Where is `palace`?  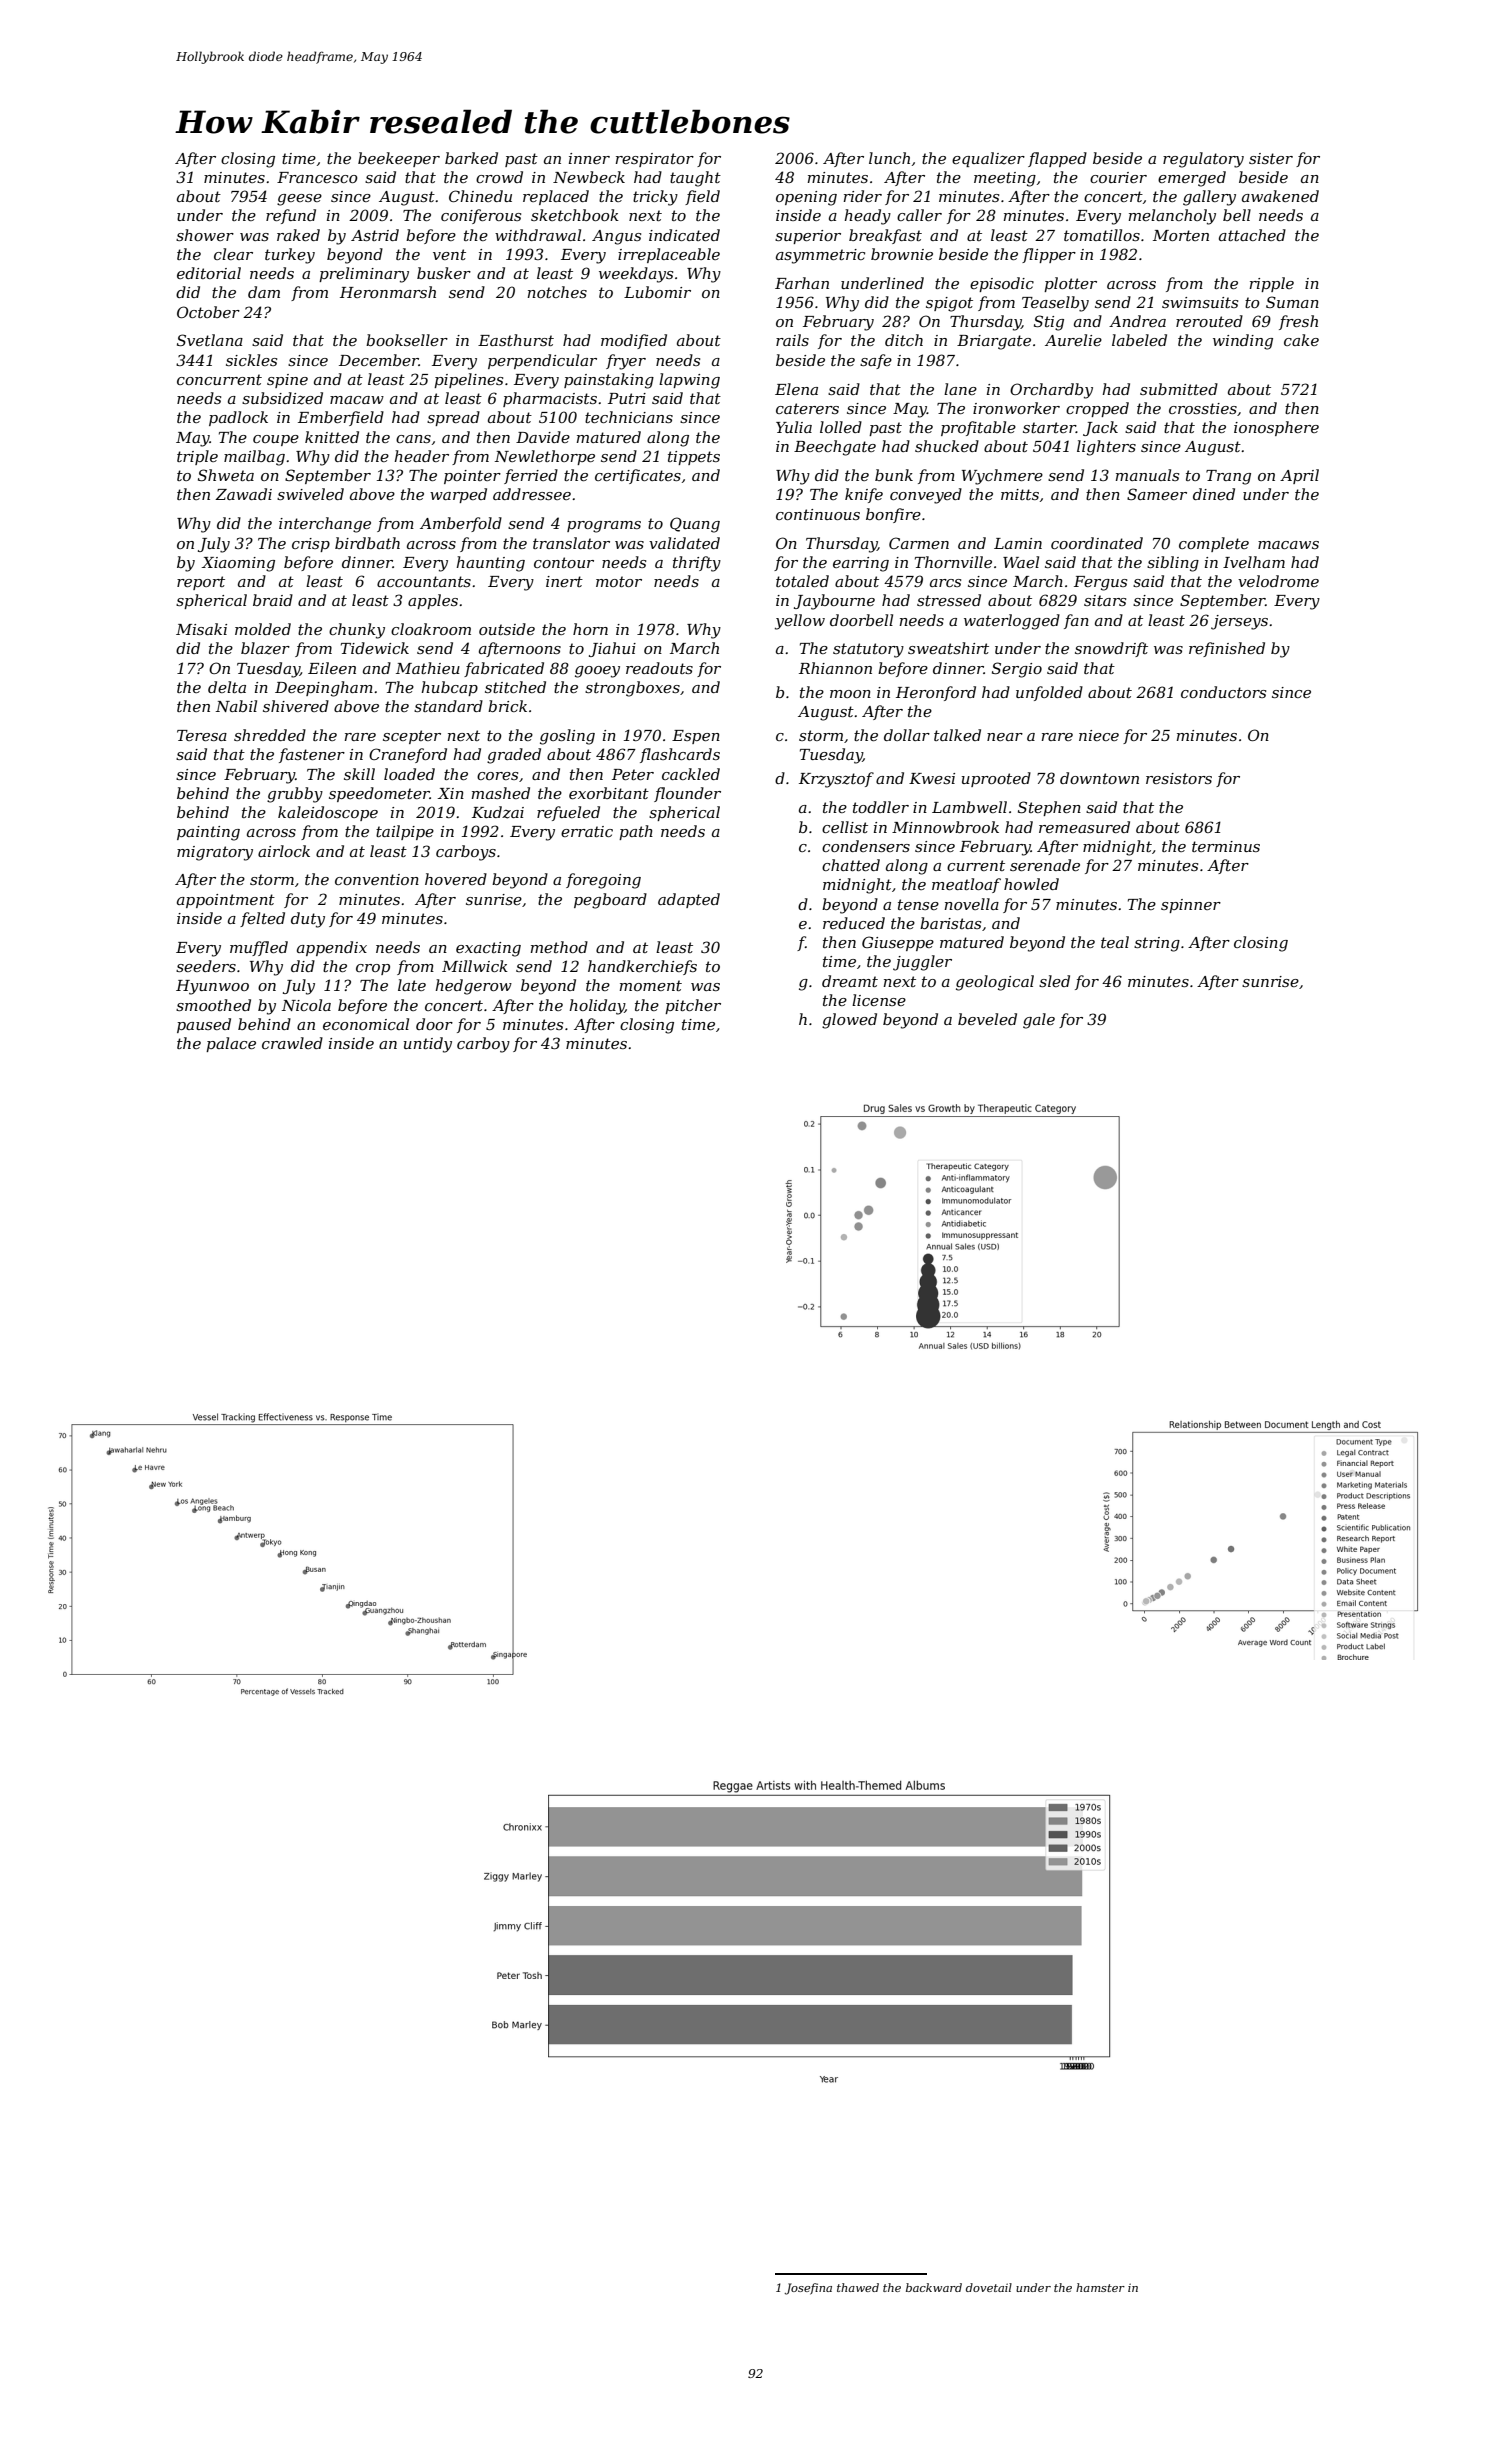 palace is located at coordinates (231, 1044).
